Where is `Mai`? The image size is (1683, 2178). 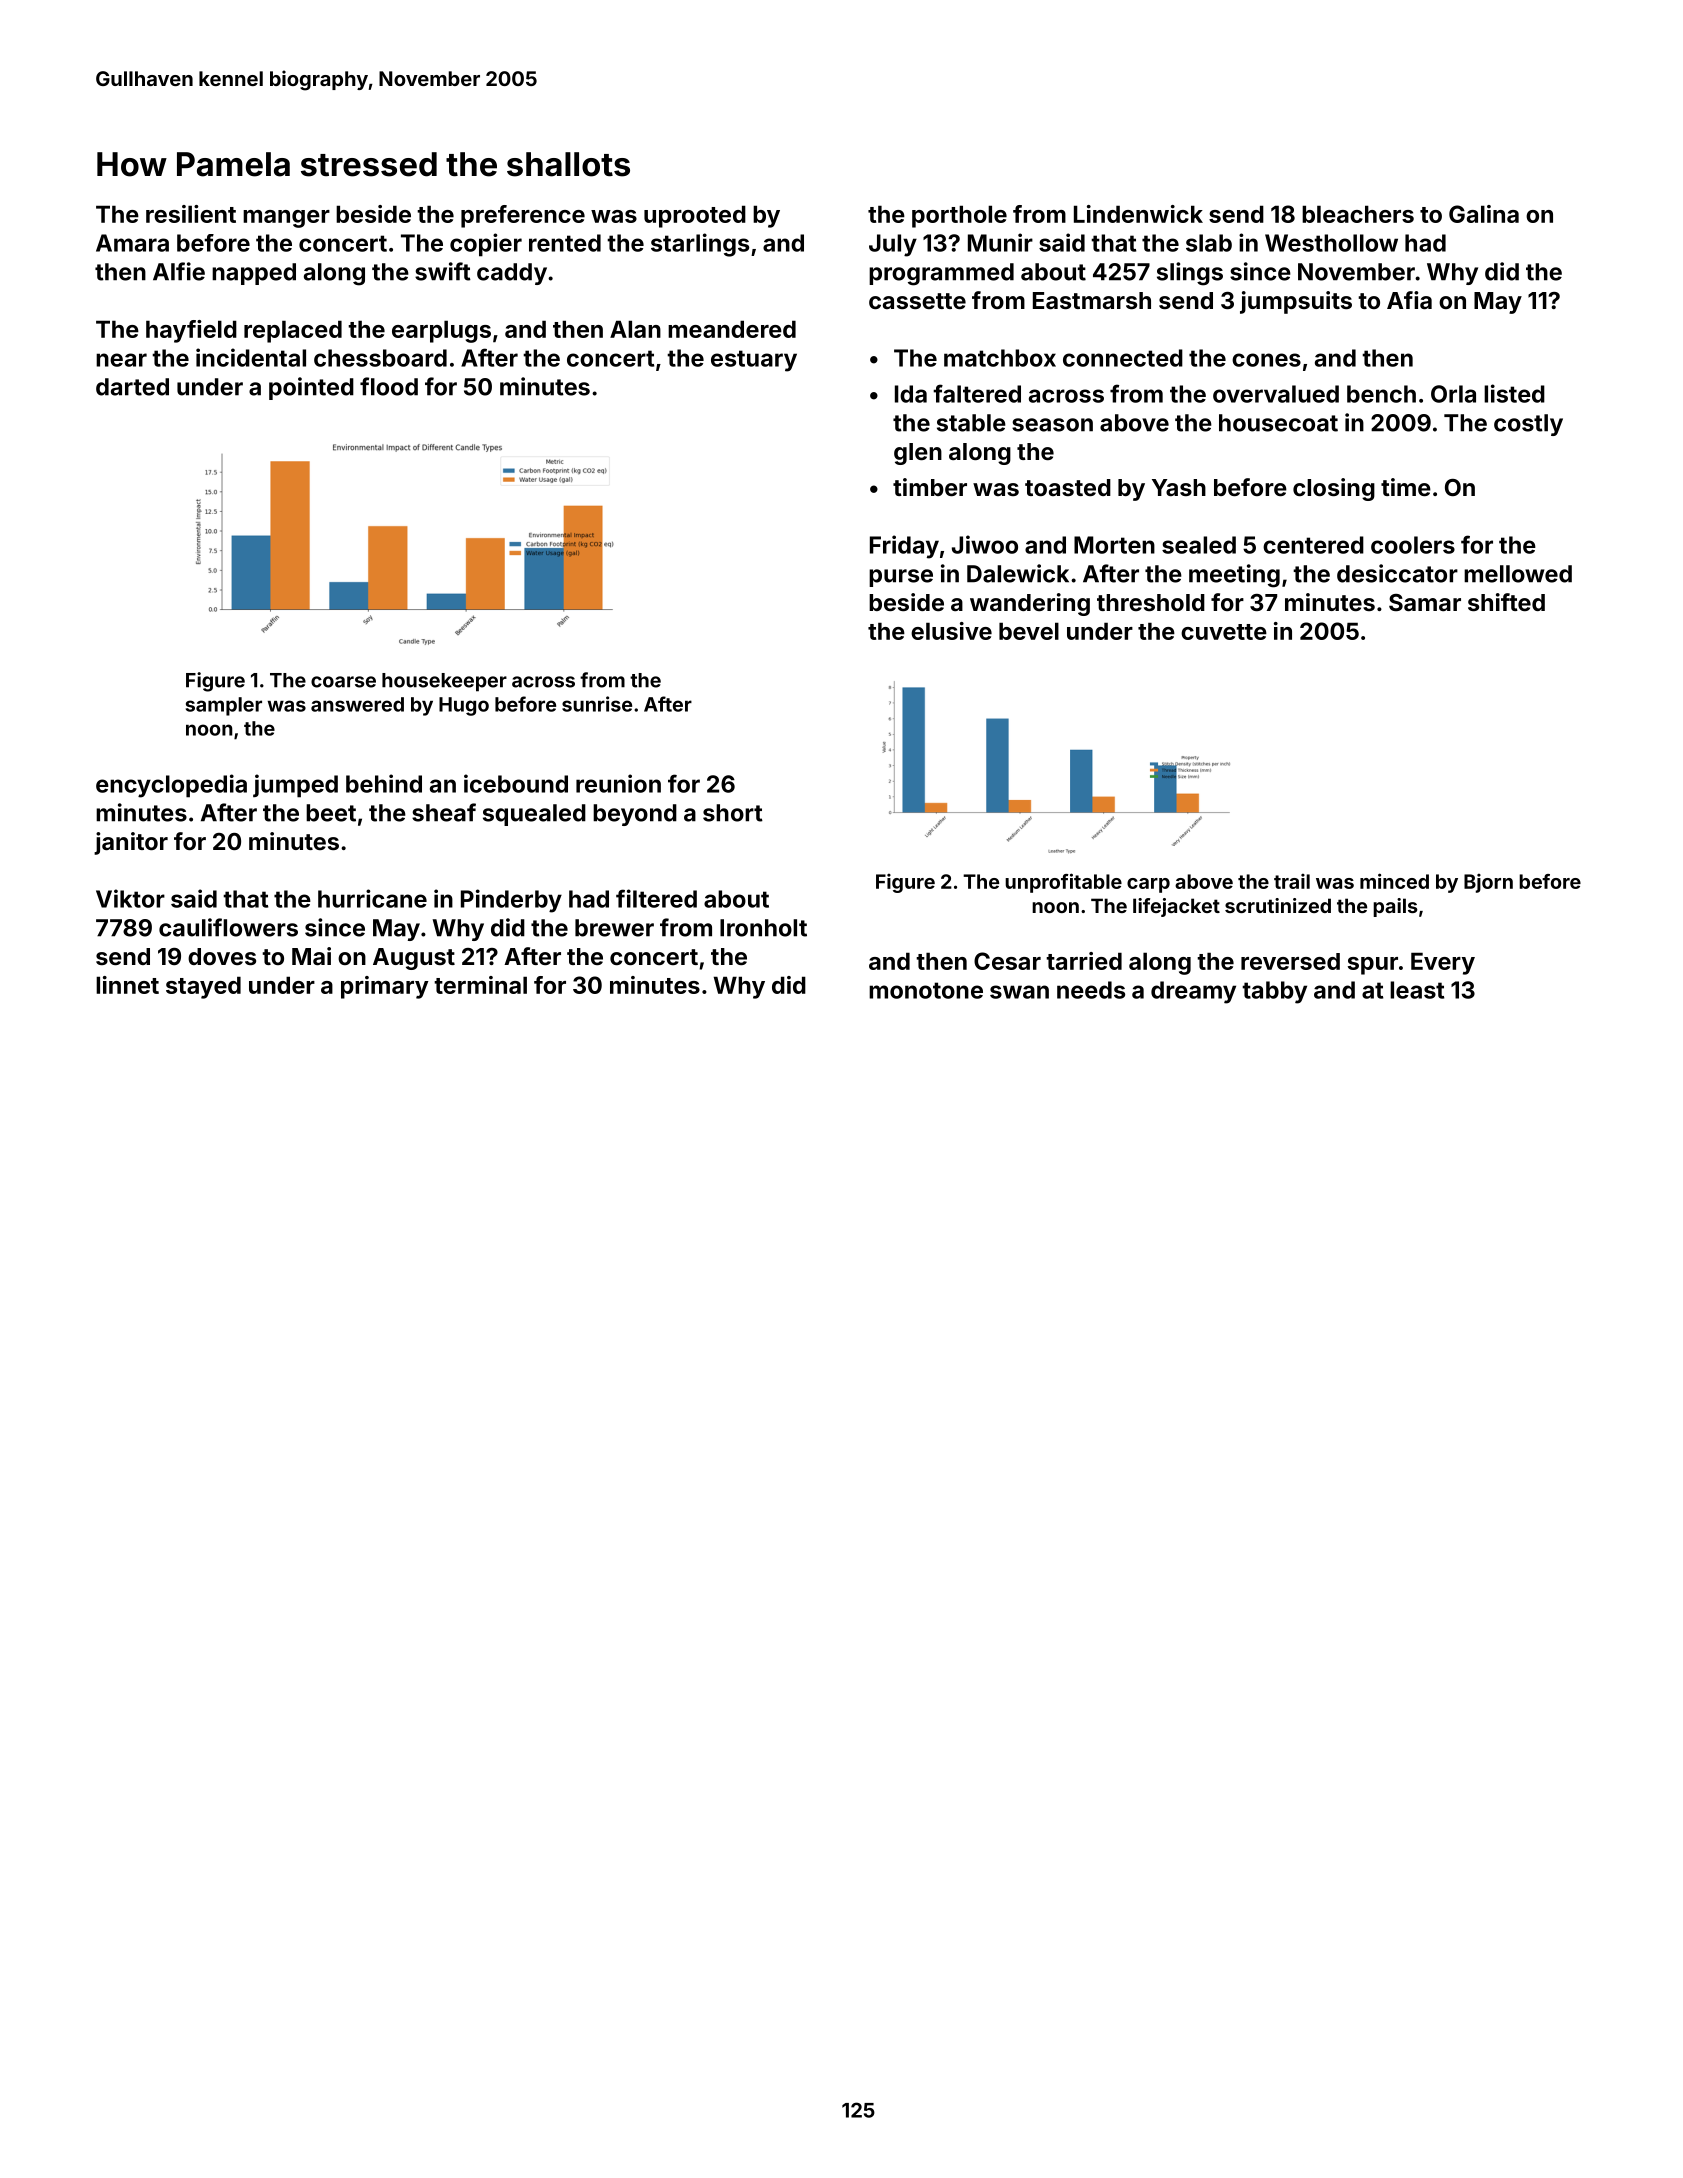 Mai is located at coordinates (311, 956).
